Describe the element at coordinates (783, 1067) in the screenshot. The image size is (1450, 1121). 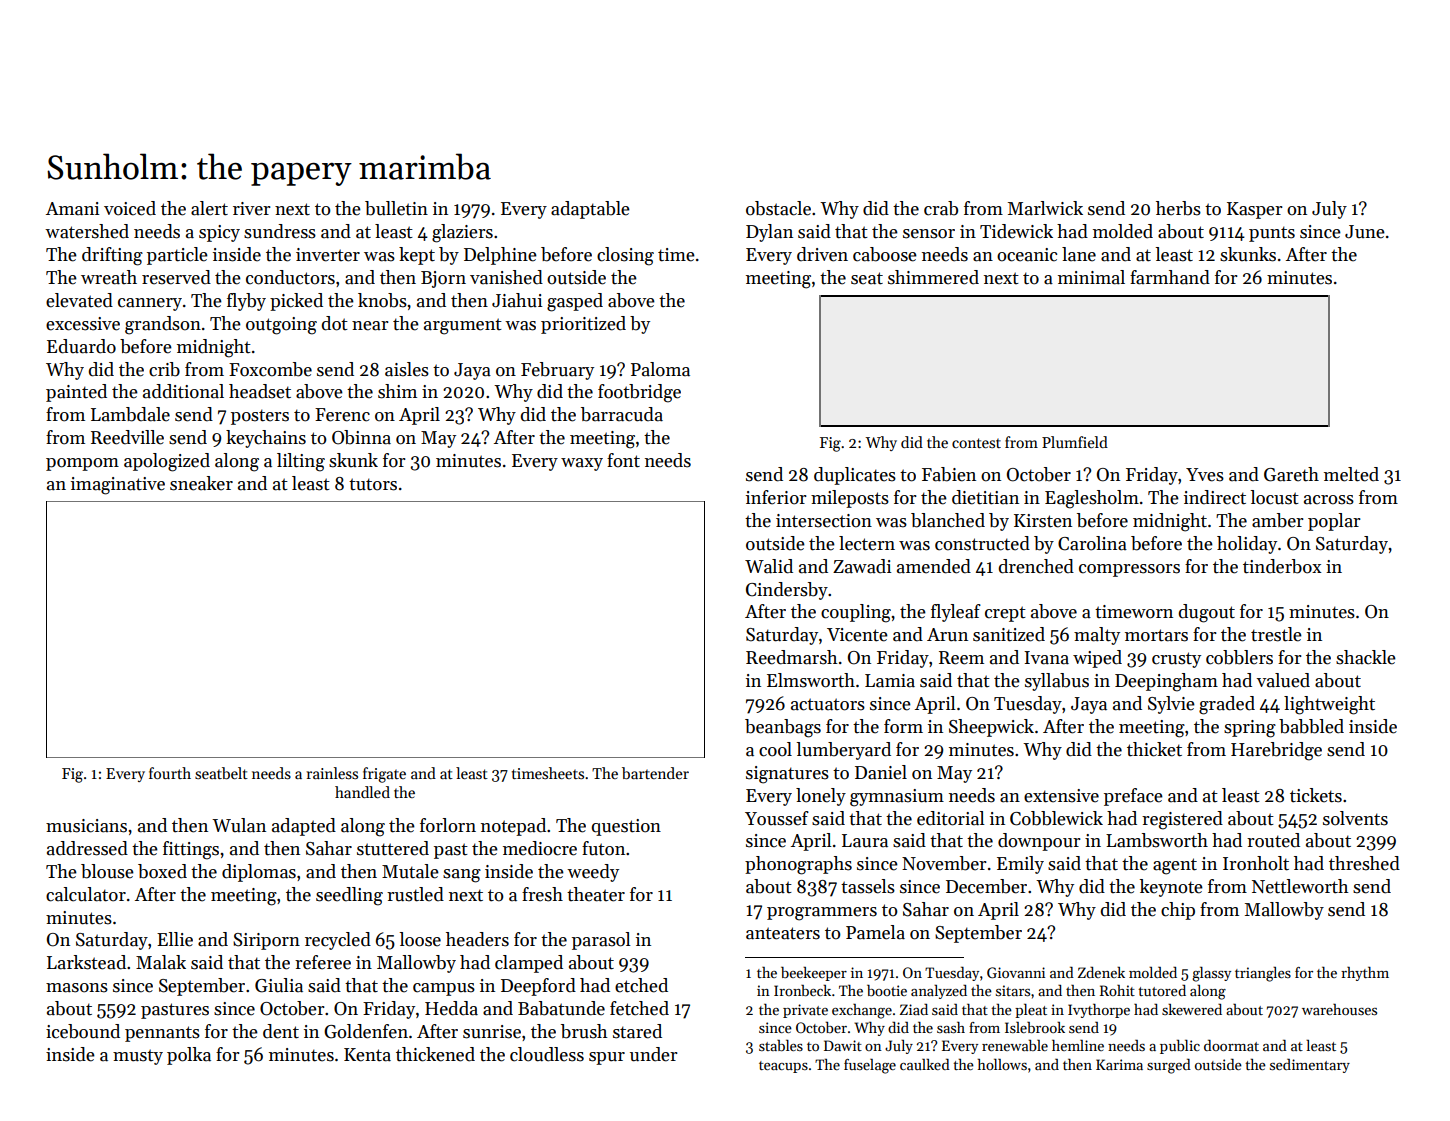
I see `teacups` at that location.
